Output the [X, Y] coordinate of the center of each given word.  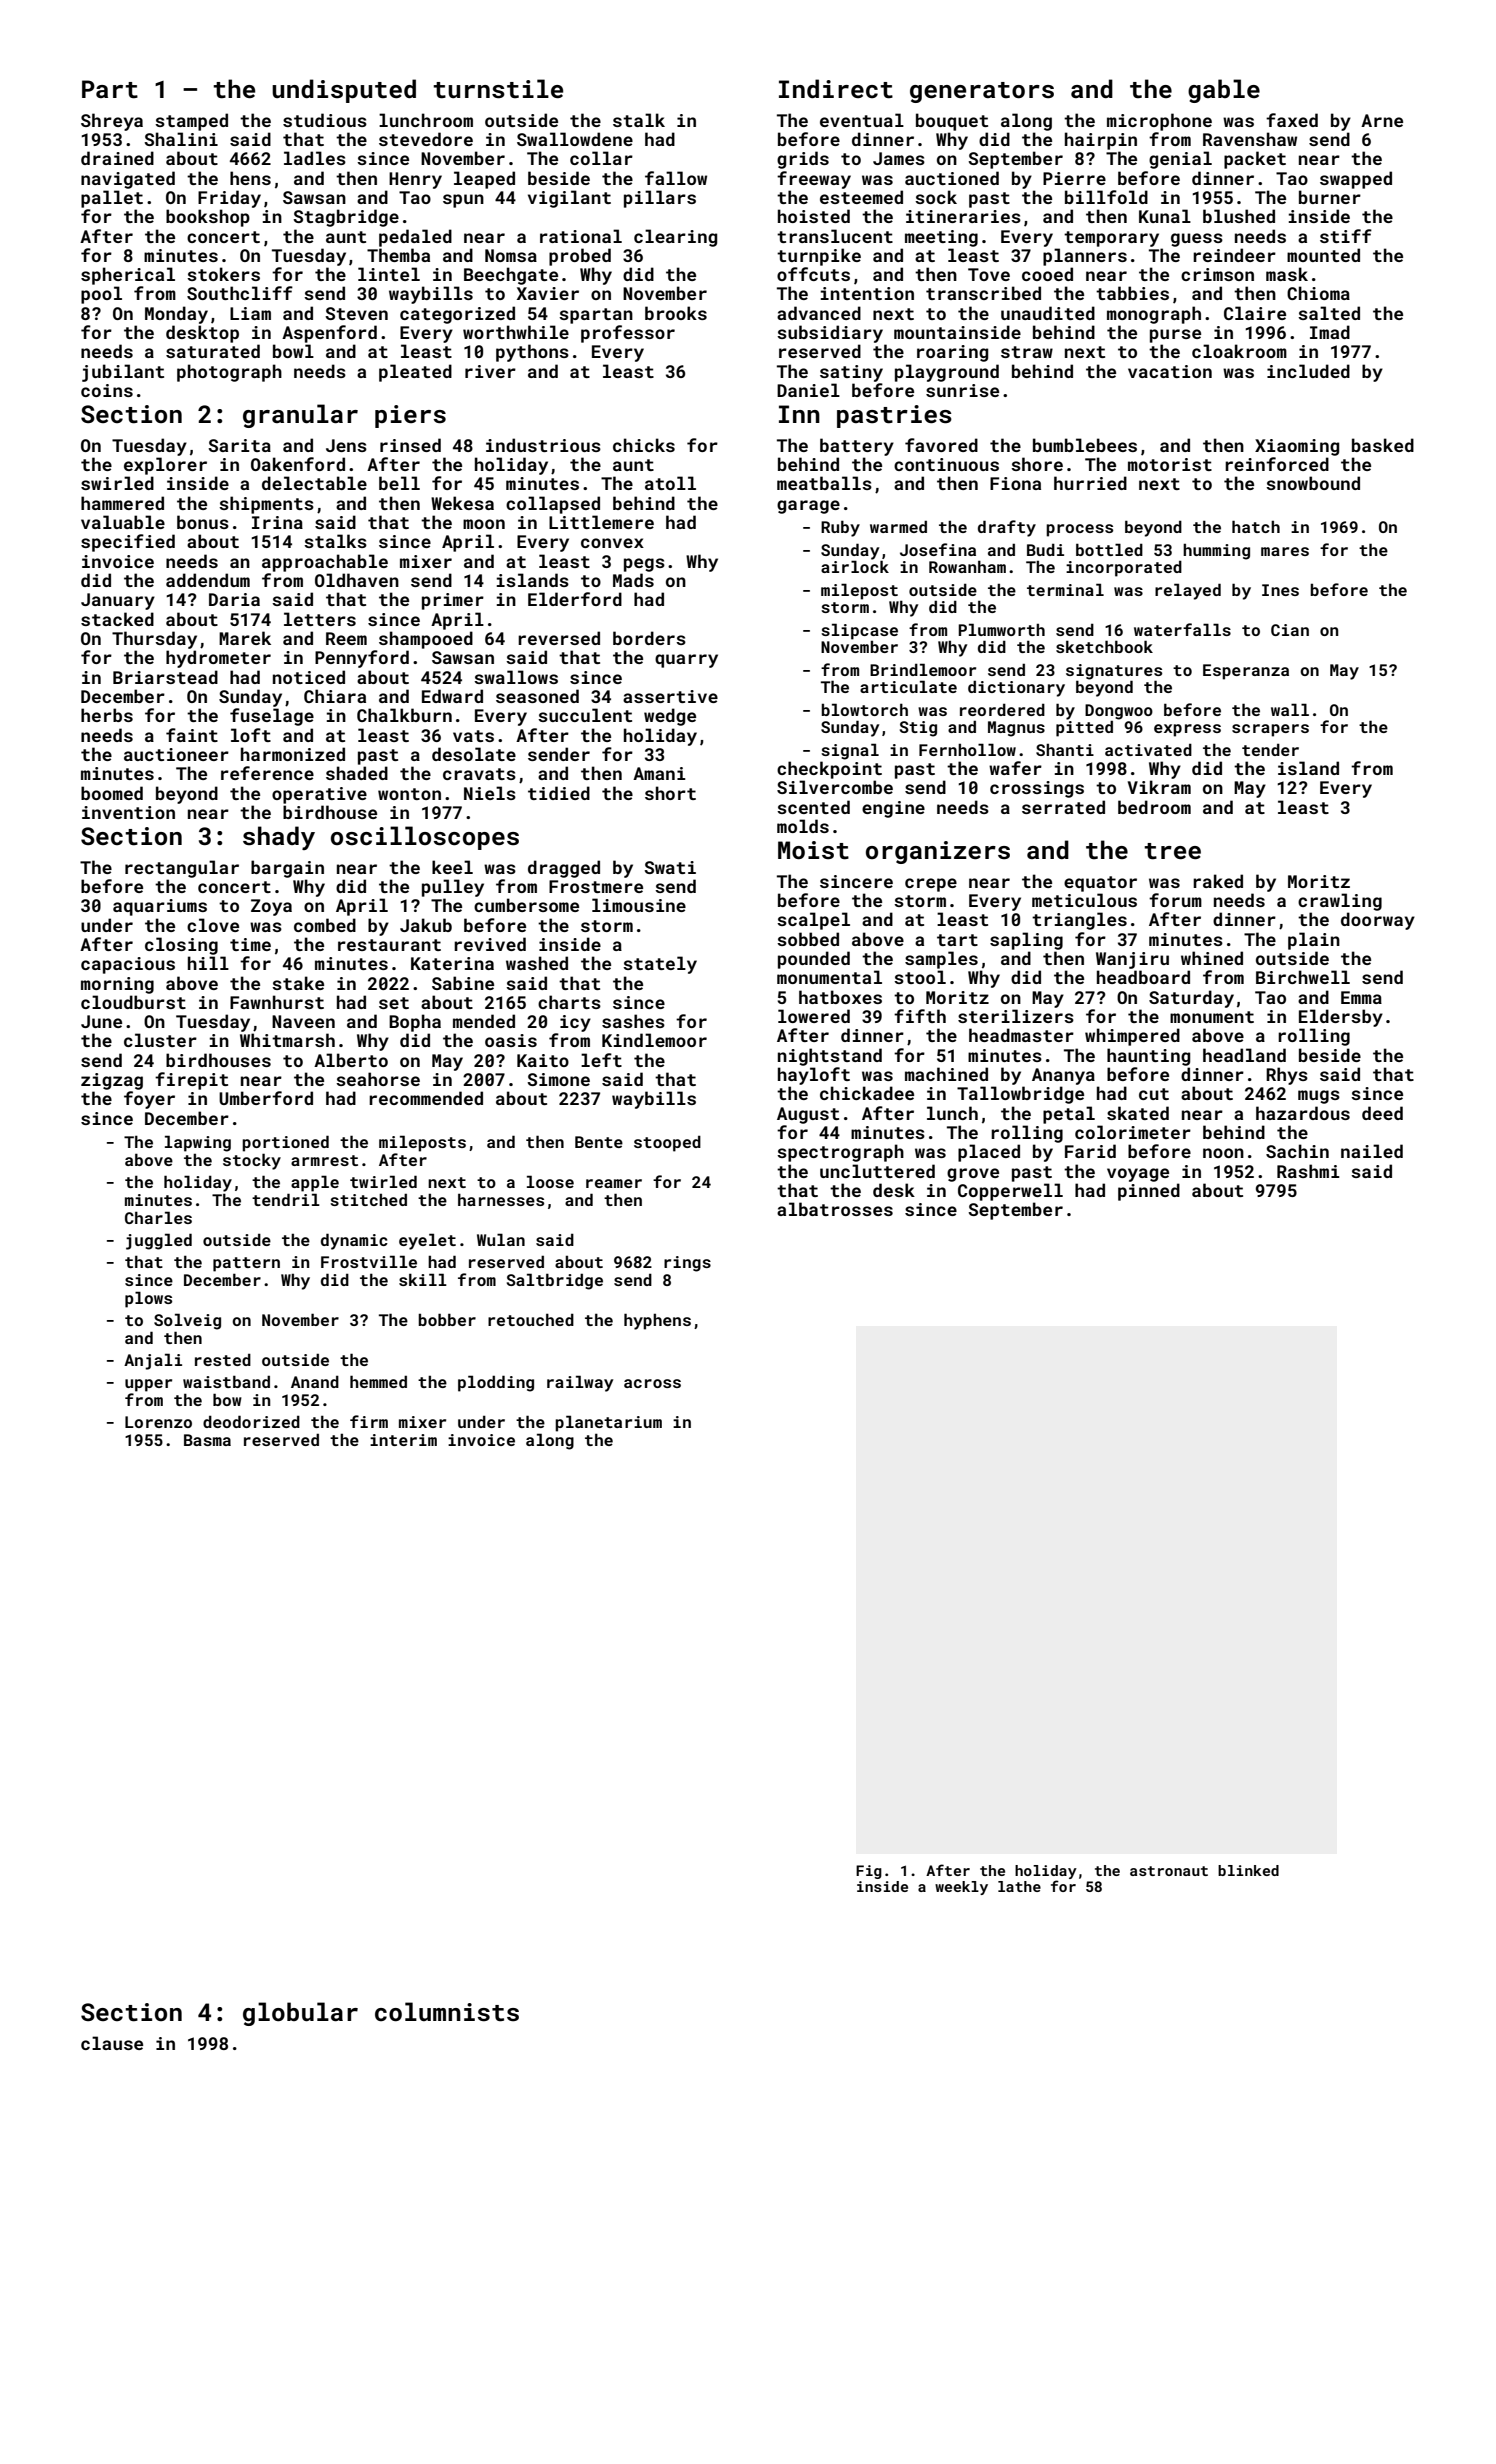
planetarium [608, 1423]
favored [941, 445]
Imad [1330, 332]
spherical [128, 276]
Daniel [808, 390]
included [1308, 371]
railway [580, 1383]
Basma [207, 1440]
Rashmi [1308, 1171]
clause [112, 2043]
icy [575, 1023]
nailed [1372, 1151]
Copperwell [1010, 1192]
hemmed [378, 1381]
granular [300, 416]
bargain [287, 869]
